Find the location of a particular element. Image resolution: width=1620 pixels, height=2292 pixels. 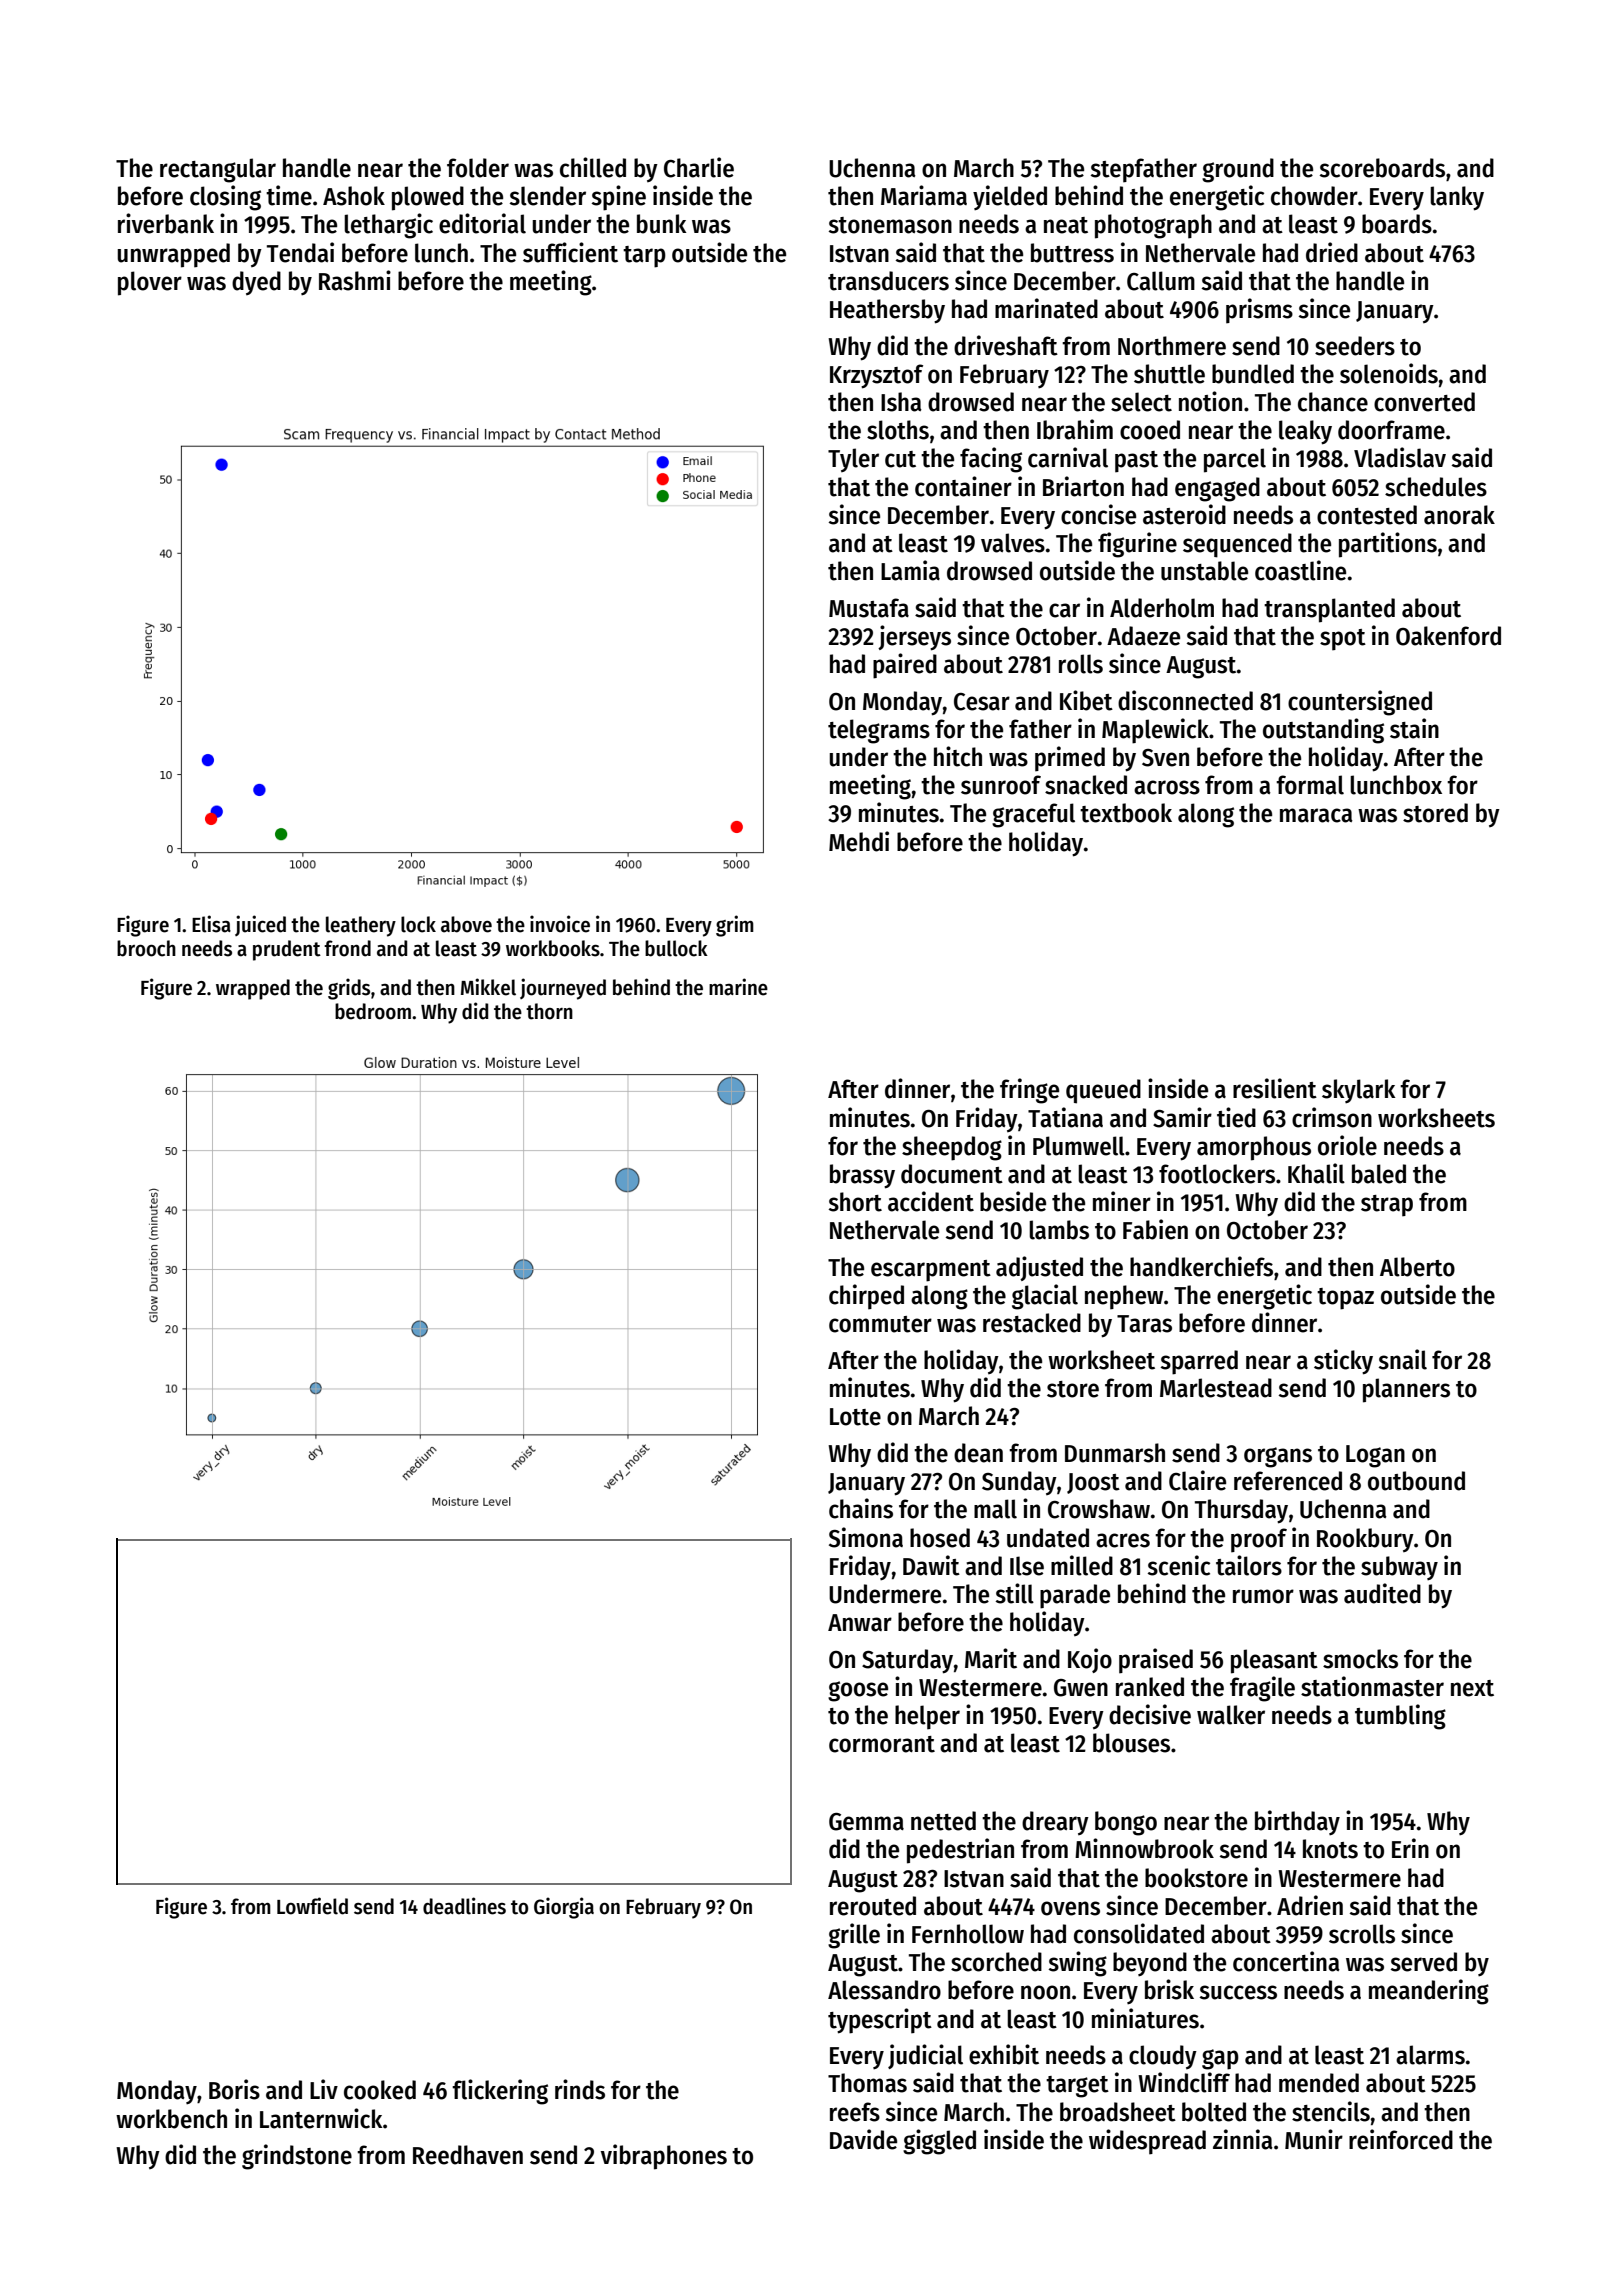

frond is located at coordinates (347, 948).
